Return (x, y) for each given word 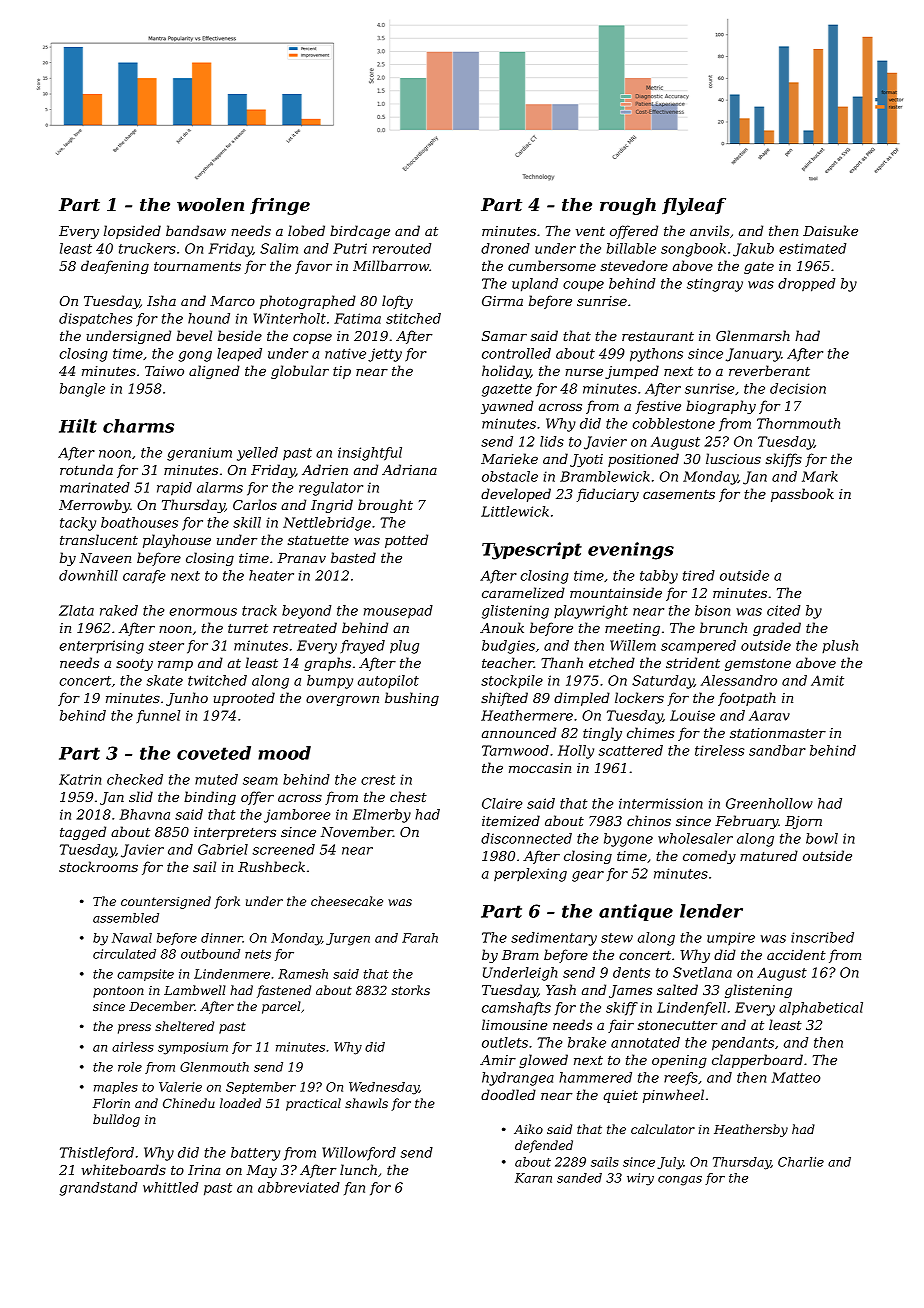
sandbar (777, 750)
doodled (508, 1094)
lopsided (132, 232)
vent (590, 231)
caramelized (523, 593)
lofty (397, 302)
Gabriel (223, 849)
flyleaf (694, 206)
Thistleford (97, 1154)
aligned (214, 372)
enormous (203, 612)
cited (783, 610)
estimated (812, 248)
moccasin (540, 768)
